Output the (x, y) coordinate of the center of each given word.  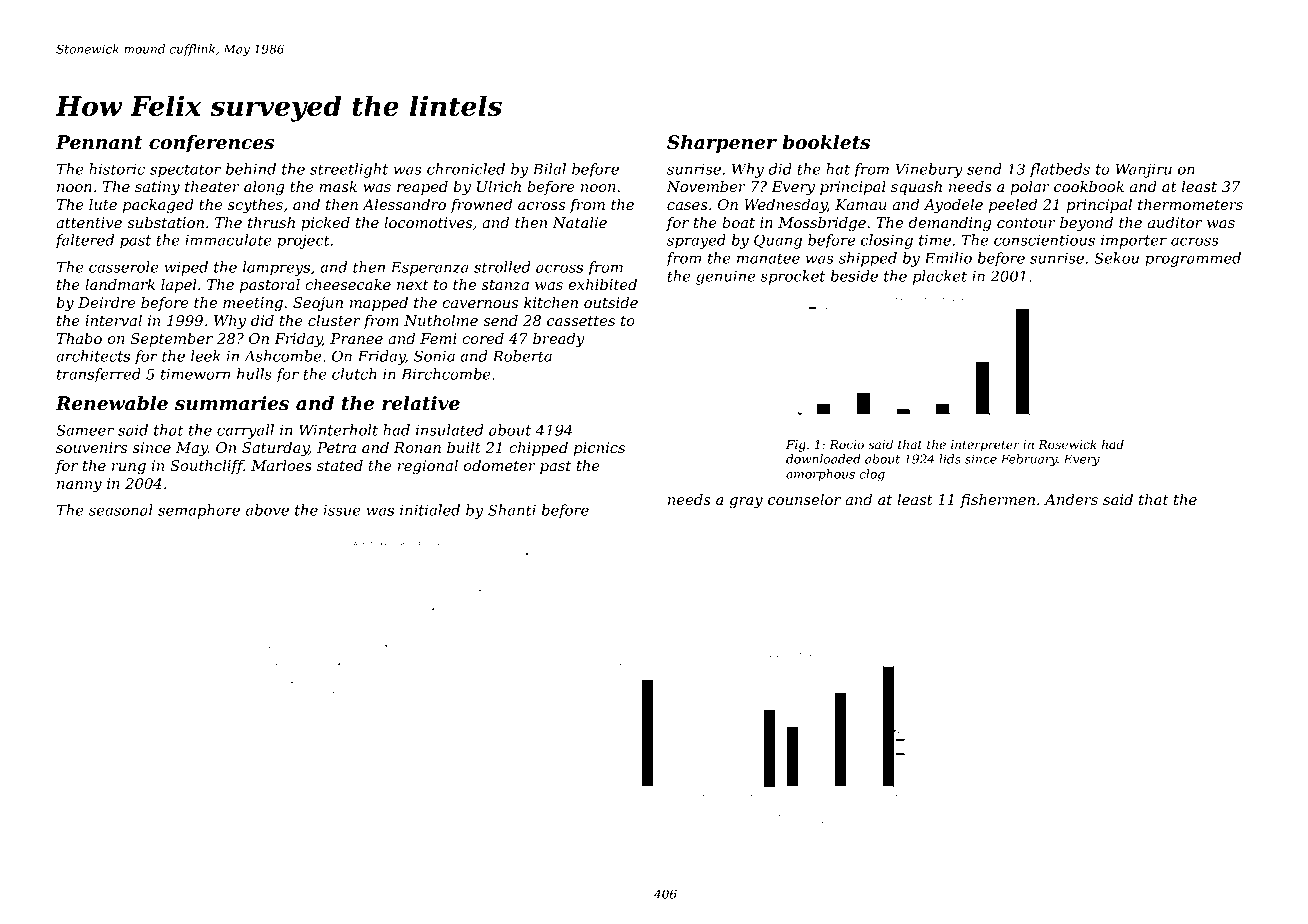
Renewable (111, 403)
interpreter (985, 446)
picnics (599, 449)
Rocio (846, 444)
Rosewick (1067, 444)
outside (611, 302)
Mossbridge (822, 224)
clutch (354, 374)
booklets (826, 142)
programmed (1193, 259)
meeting (253, 304)
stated (340, 465)
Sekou (1116, 258)
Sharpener (722, 144)
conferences (211, 144)
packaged (158, 206)
